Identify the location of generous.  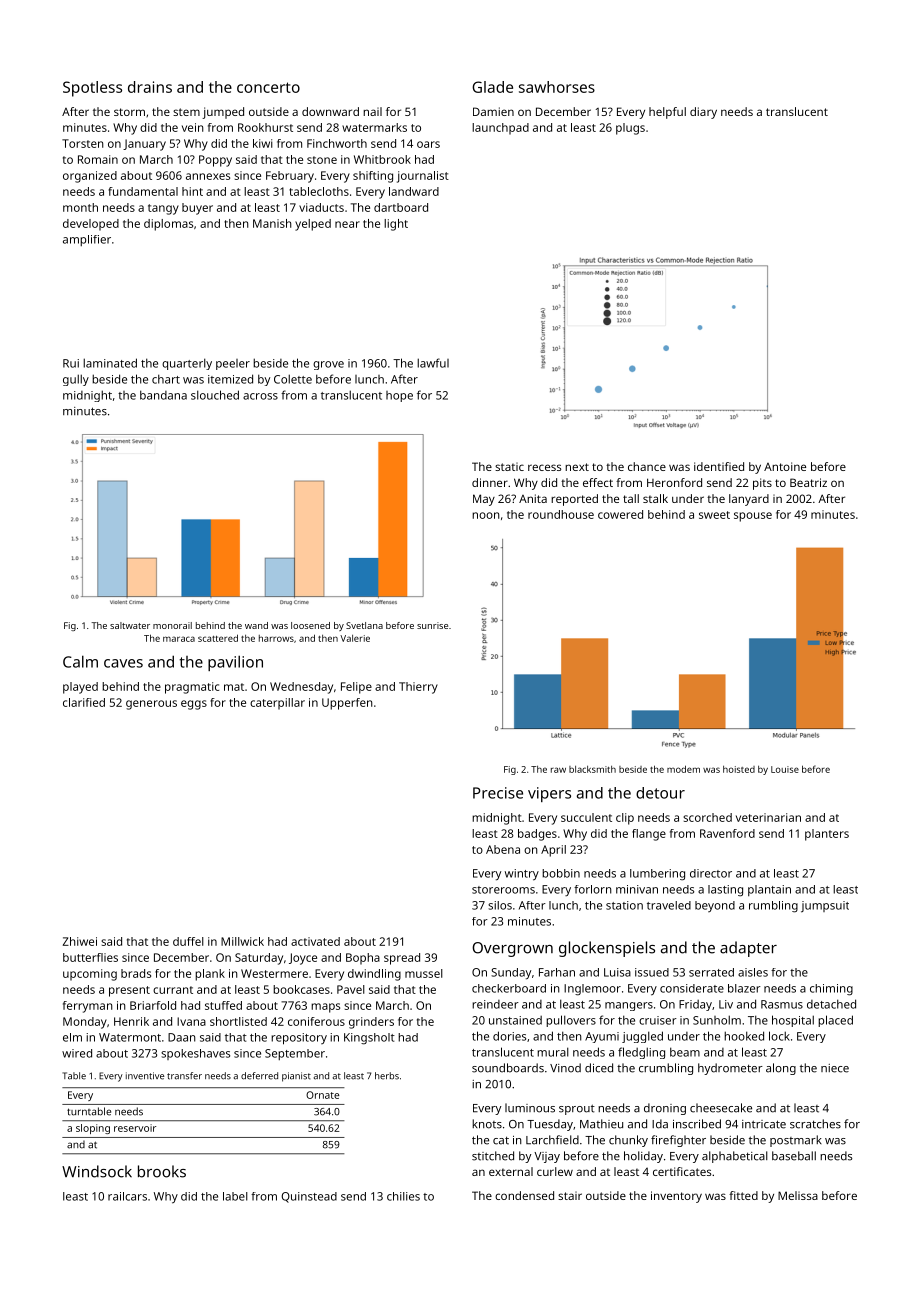
(151, 705).
